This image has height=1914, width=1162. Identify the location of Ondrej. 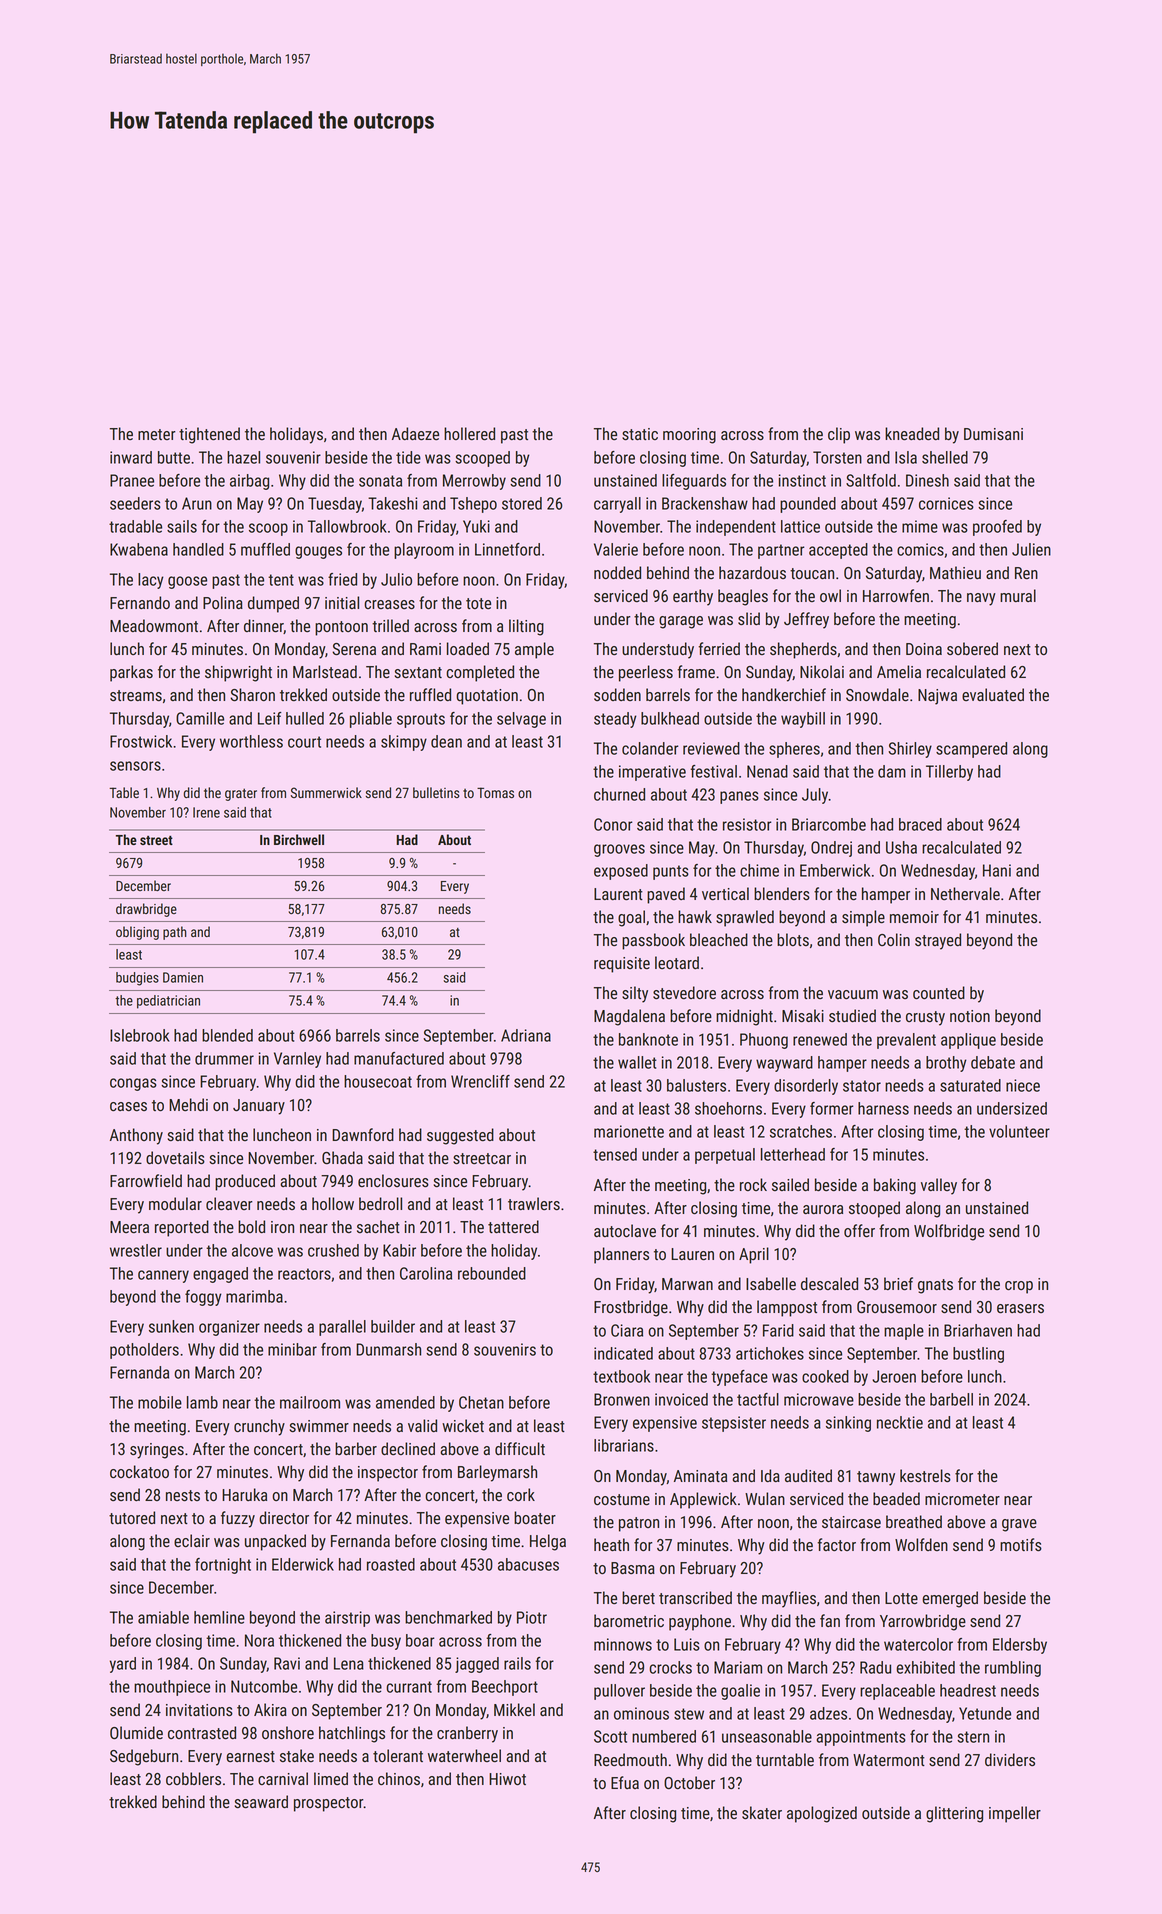
(831, 849).
